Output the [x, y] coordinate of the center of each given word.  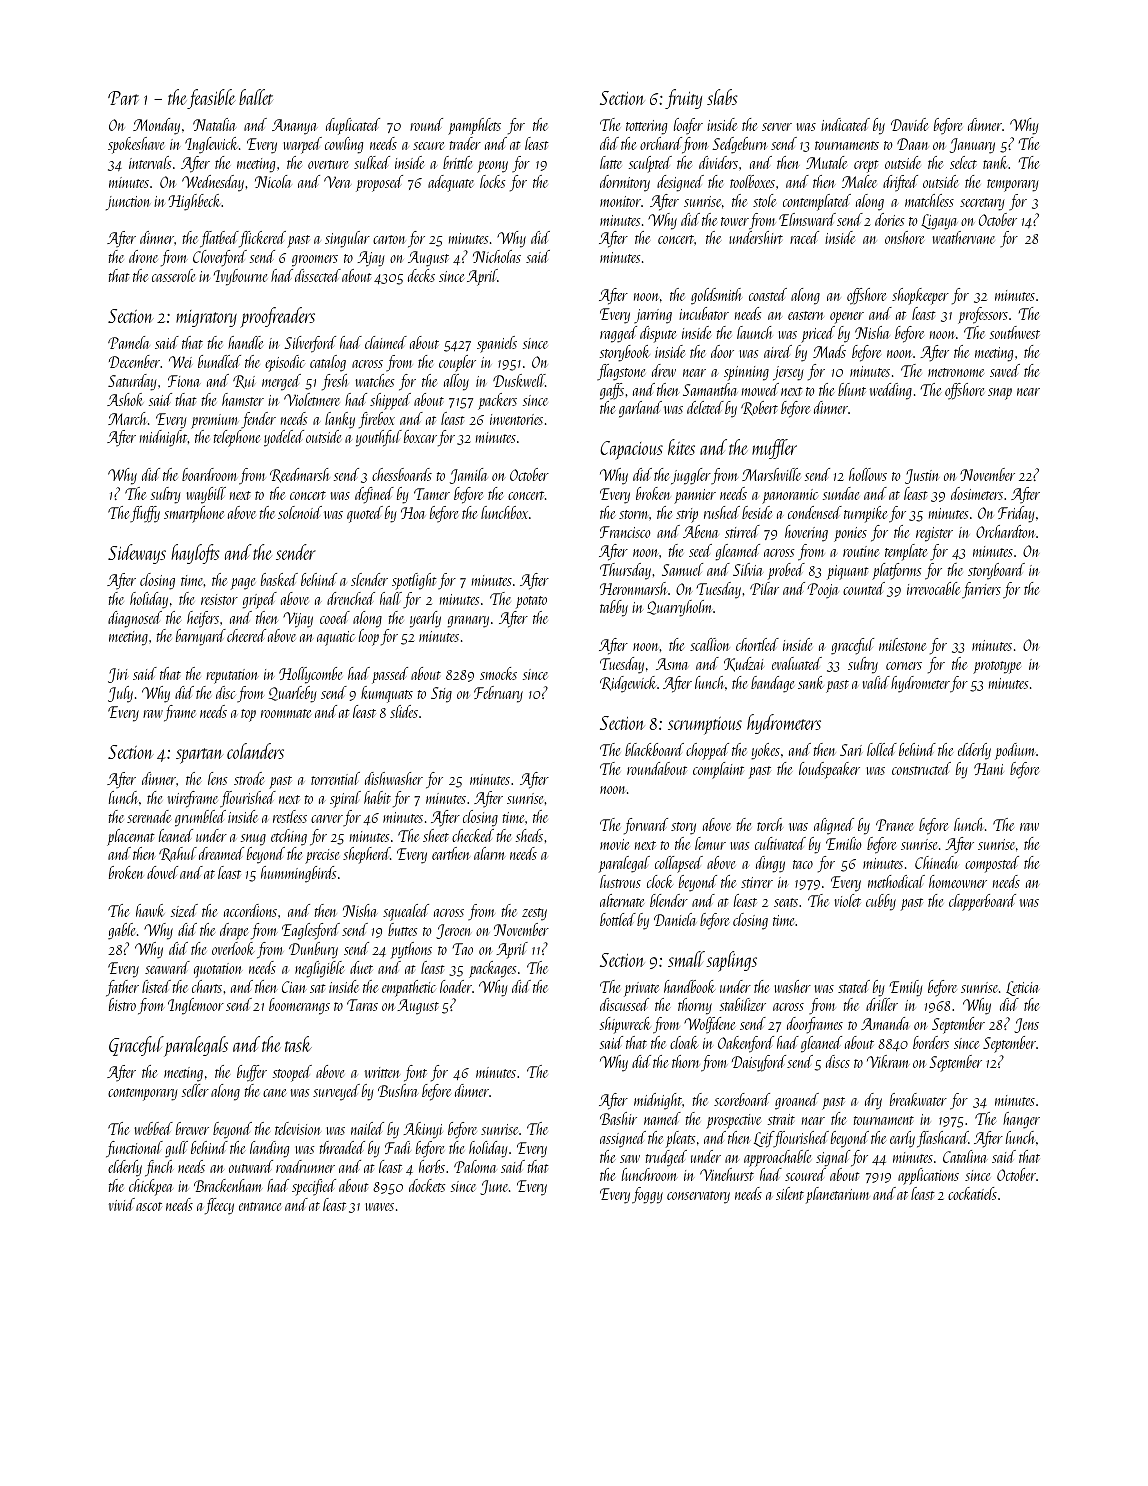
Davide [910, 124]
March [127, 418]
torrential [335, 778]
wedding [891, 391]
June [494, 1187]
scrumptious [705, 726]
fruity [683, 99]
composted [992, 864]
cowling [344, 145]
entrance [260, 1206]
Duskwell [519, 380]
